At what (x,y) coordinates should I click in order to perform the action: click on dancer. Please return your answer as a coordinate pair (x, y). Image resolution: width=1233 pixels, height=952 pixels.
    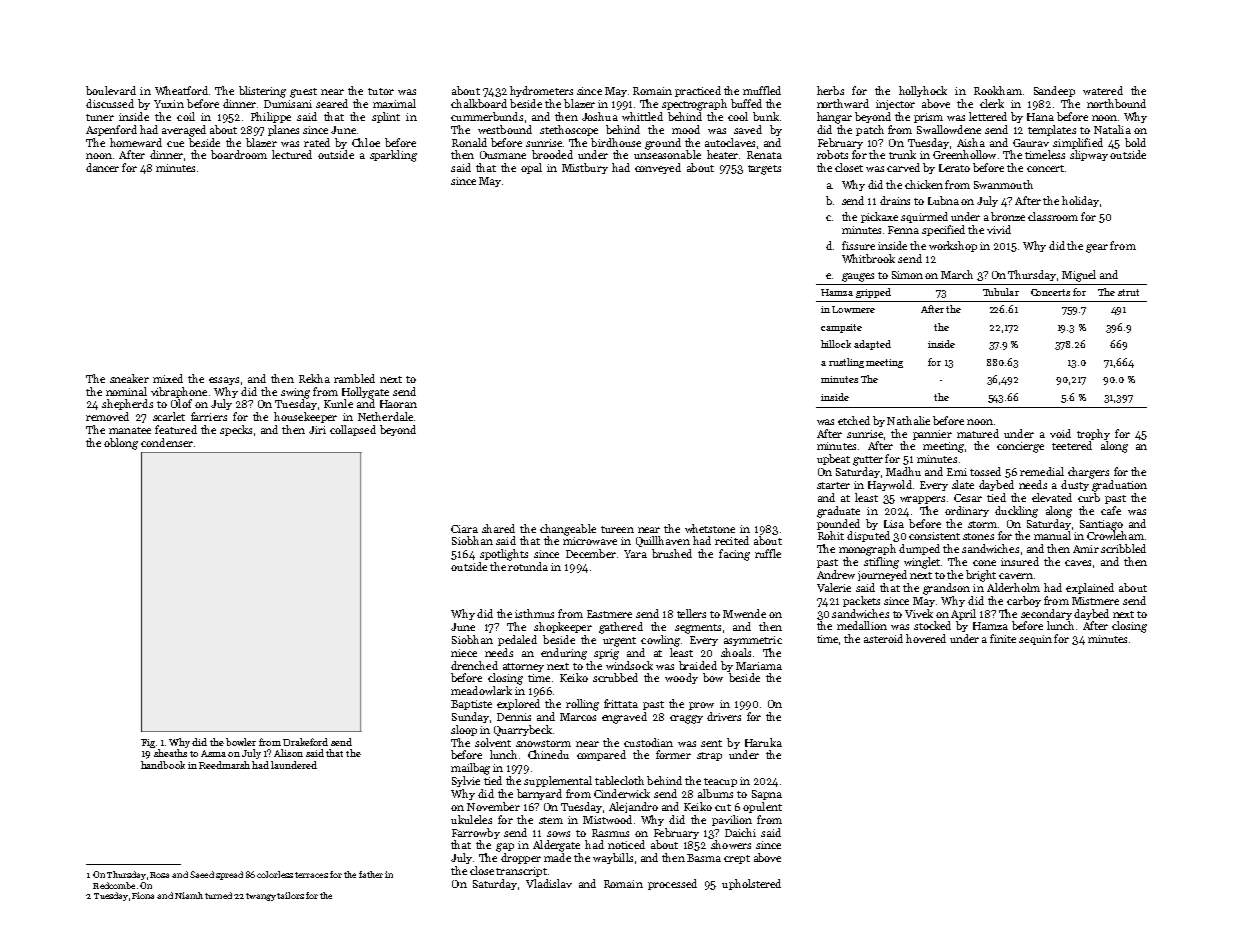
    Looking at the image, I should click on (102, 167).
